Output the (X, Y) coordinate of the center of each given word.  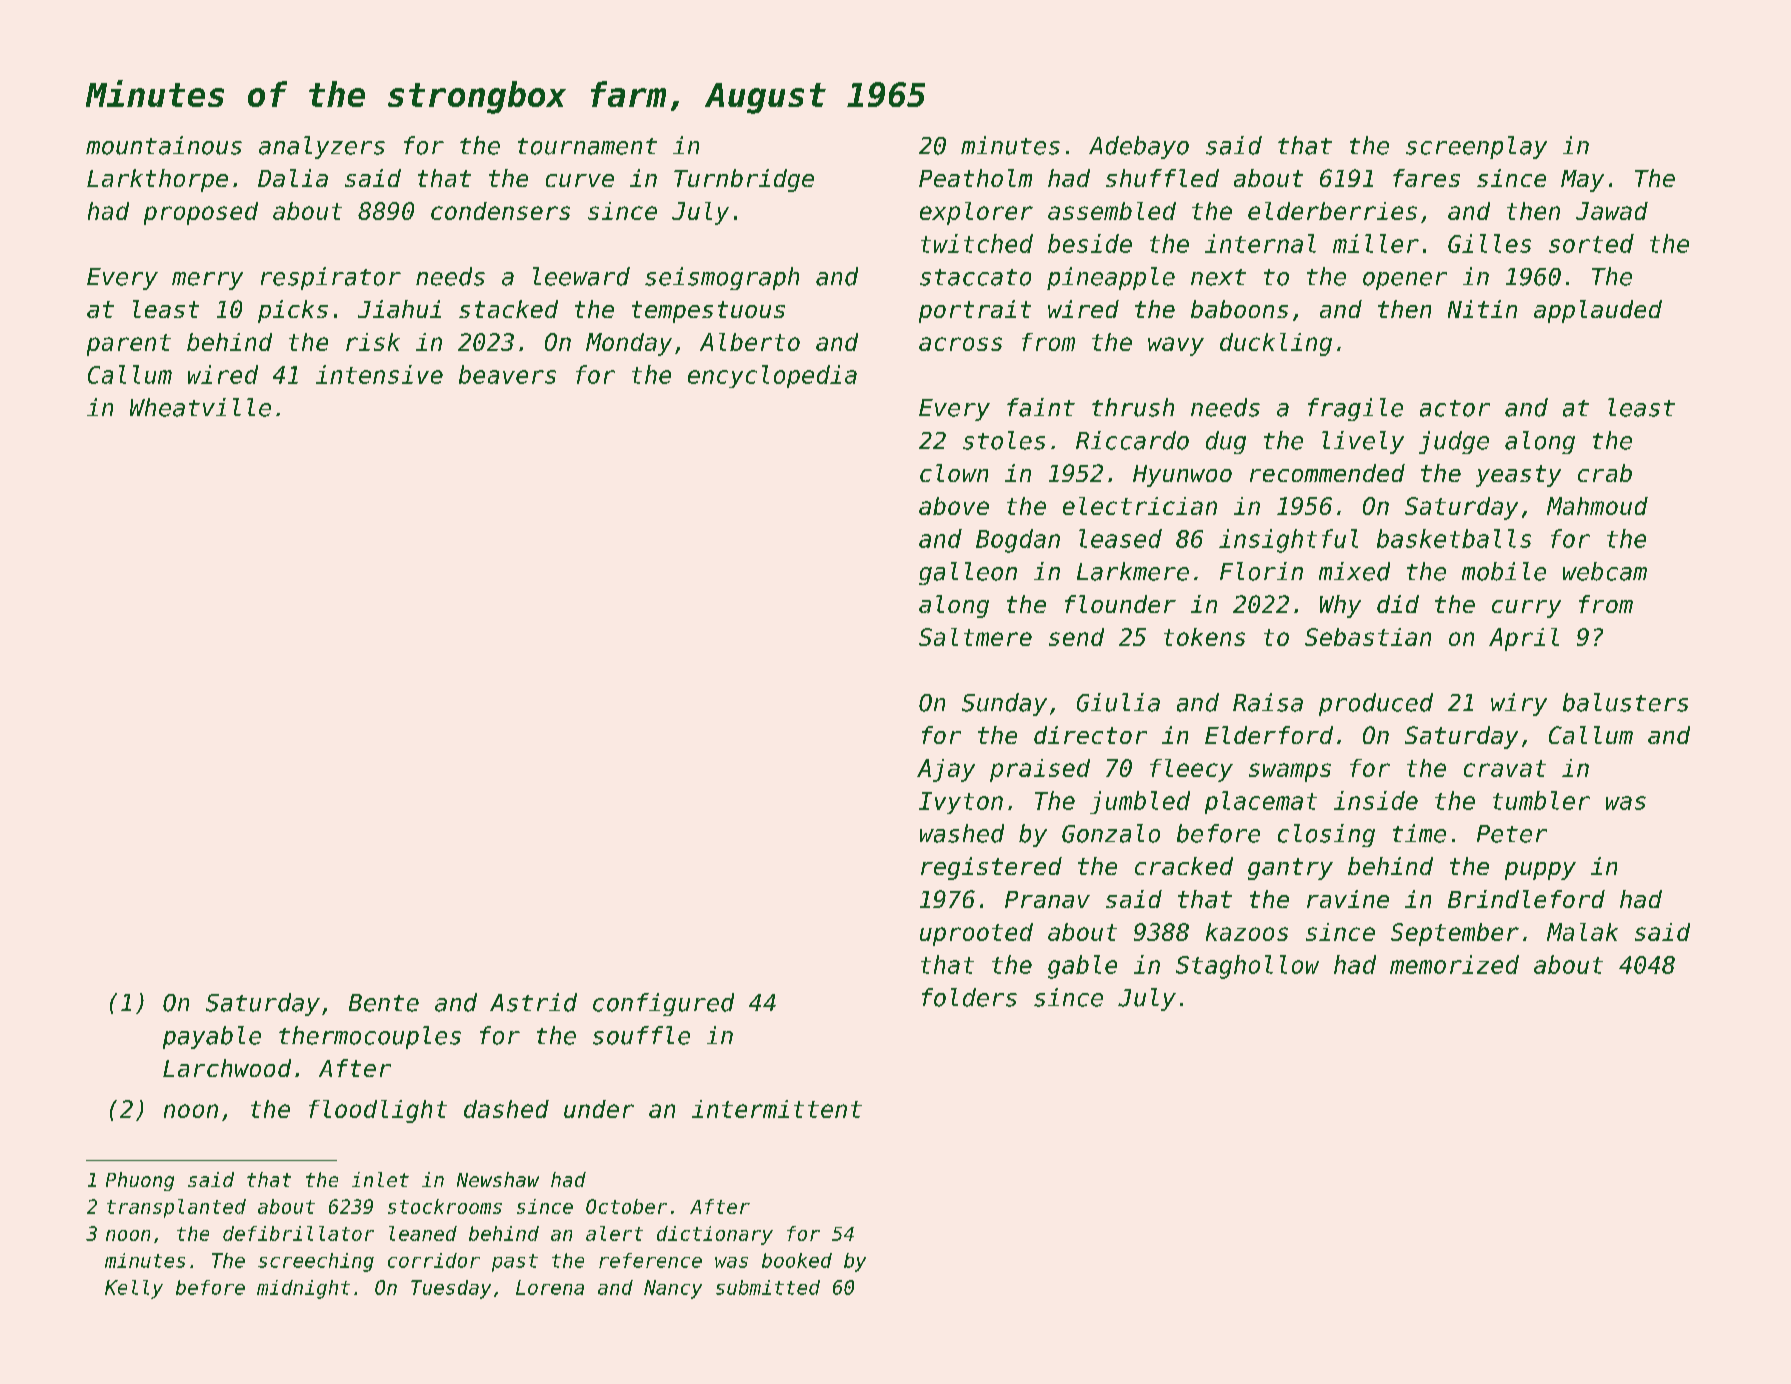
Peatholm (975, 178)
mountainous (164, 145)
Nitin (1482, 309)
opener (1405, 281)
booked (797, 1260)
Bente (384, 1003)
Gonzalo (1111, 833)
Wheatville (200, 407)
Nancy (673, 1289)
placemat (1261, 802)
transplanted (176, 1208)
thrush (1133, 407)
